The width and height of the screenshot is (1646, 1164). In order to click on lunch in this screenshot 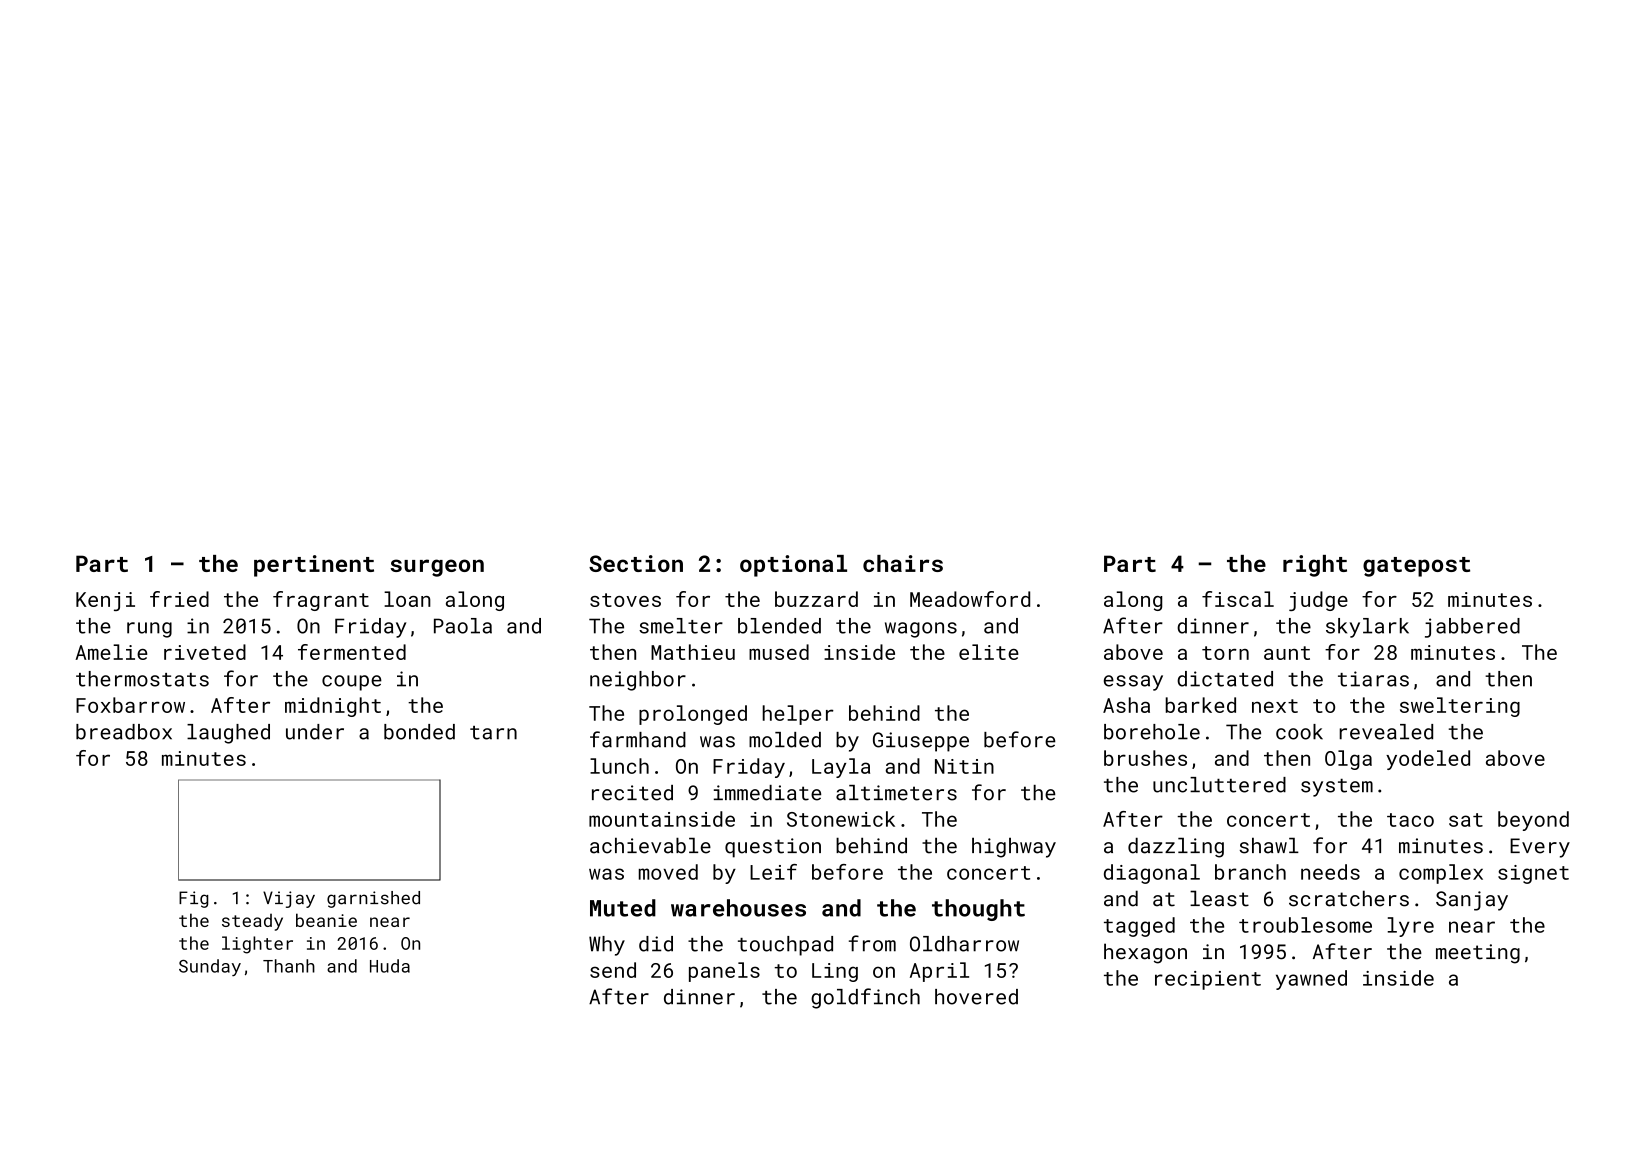, I will do `click(619, 766)`.
